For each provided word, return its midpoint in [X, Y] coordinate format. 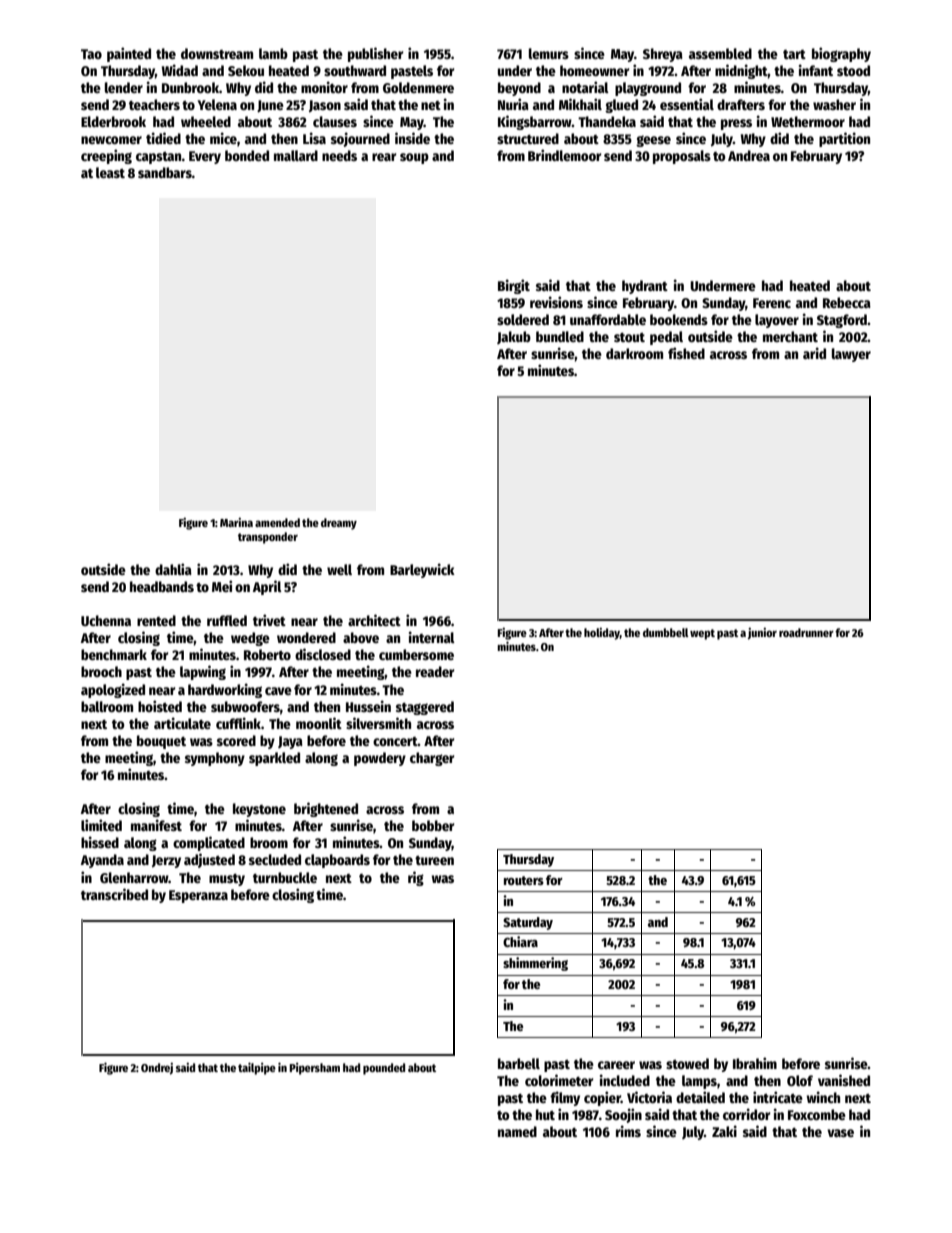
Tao [91, 54]
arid [814, 353]
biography [841, 54]
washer [834, 104]
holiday [602, 634]
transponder [268, 538]
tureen [434, 860]
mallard [296, 155]
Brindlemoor [564, 155]
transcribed [114, 894]
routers [524, 880]
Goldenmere [418, 87]
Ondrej [157, 1069]
